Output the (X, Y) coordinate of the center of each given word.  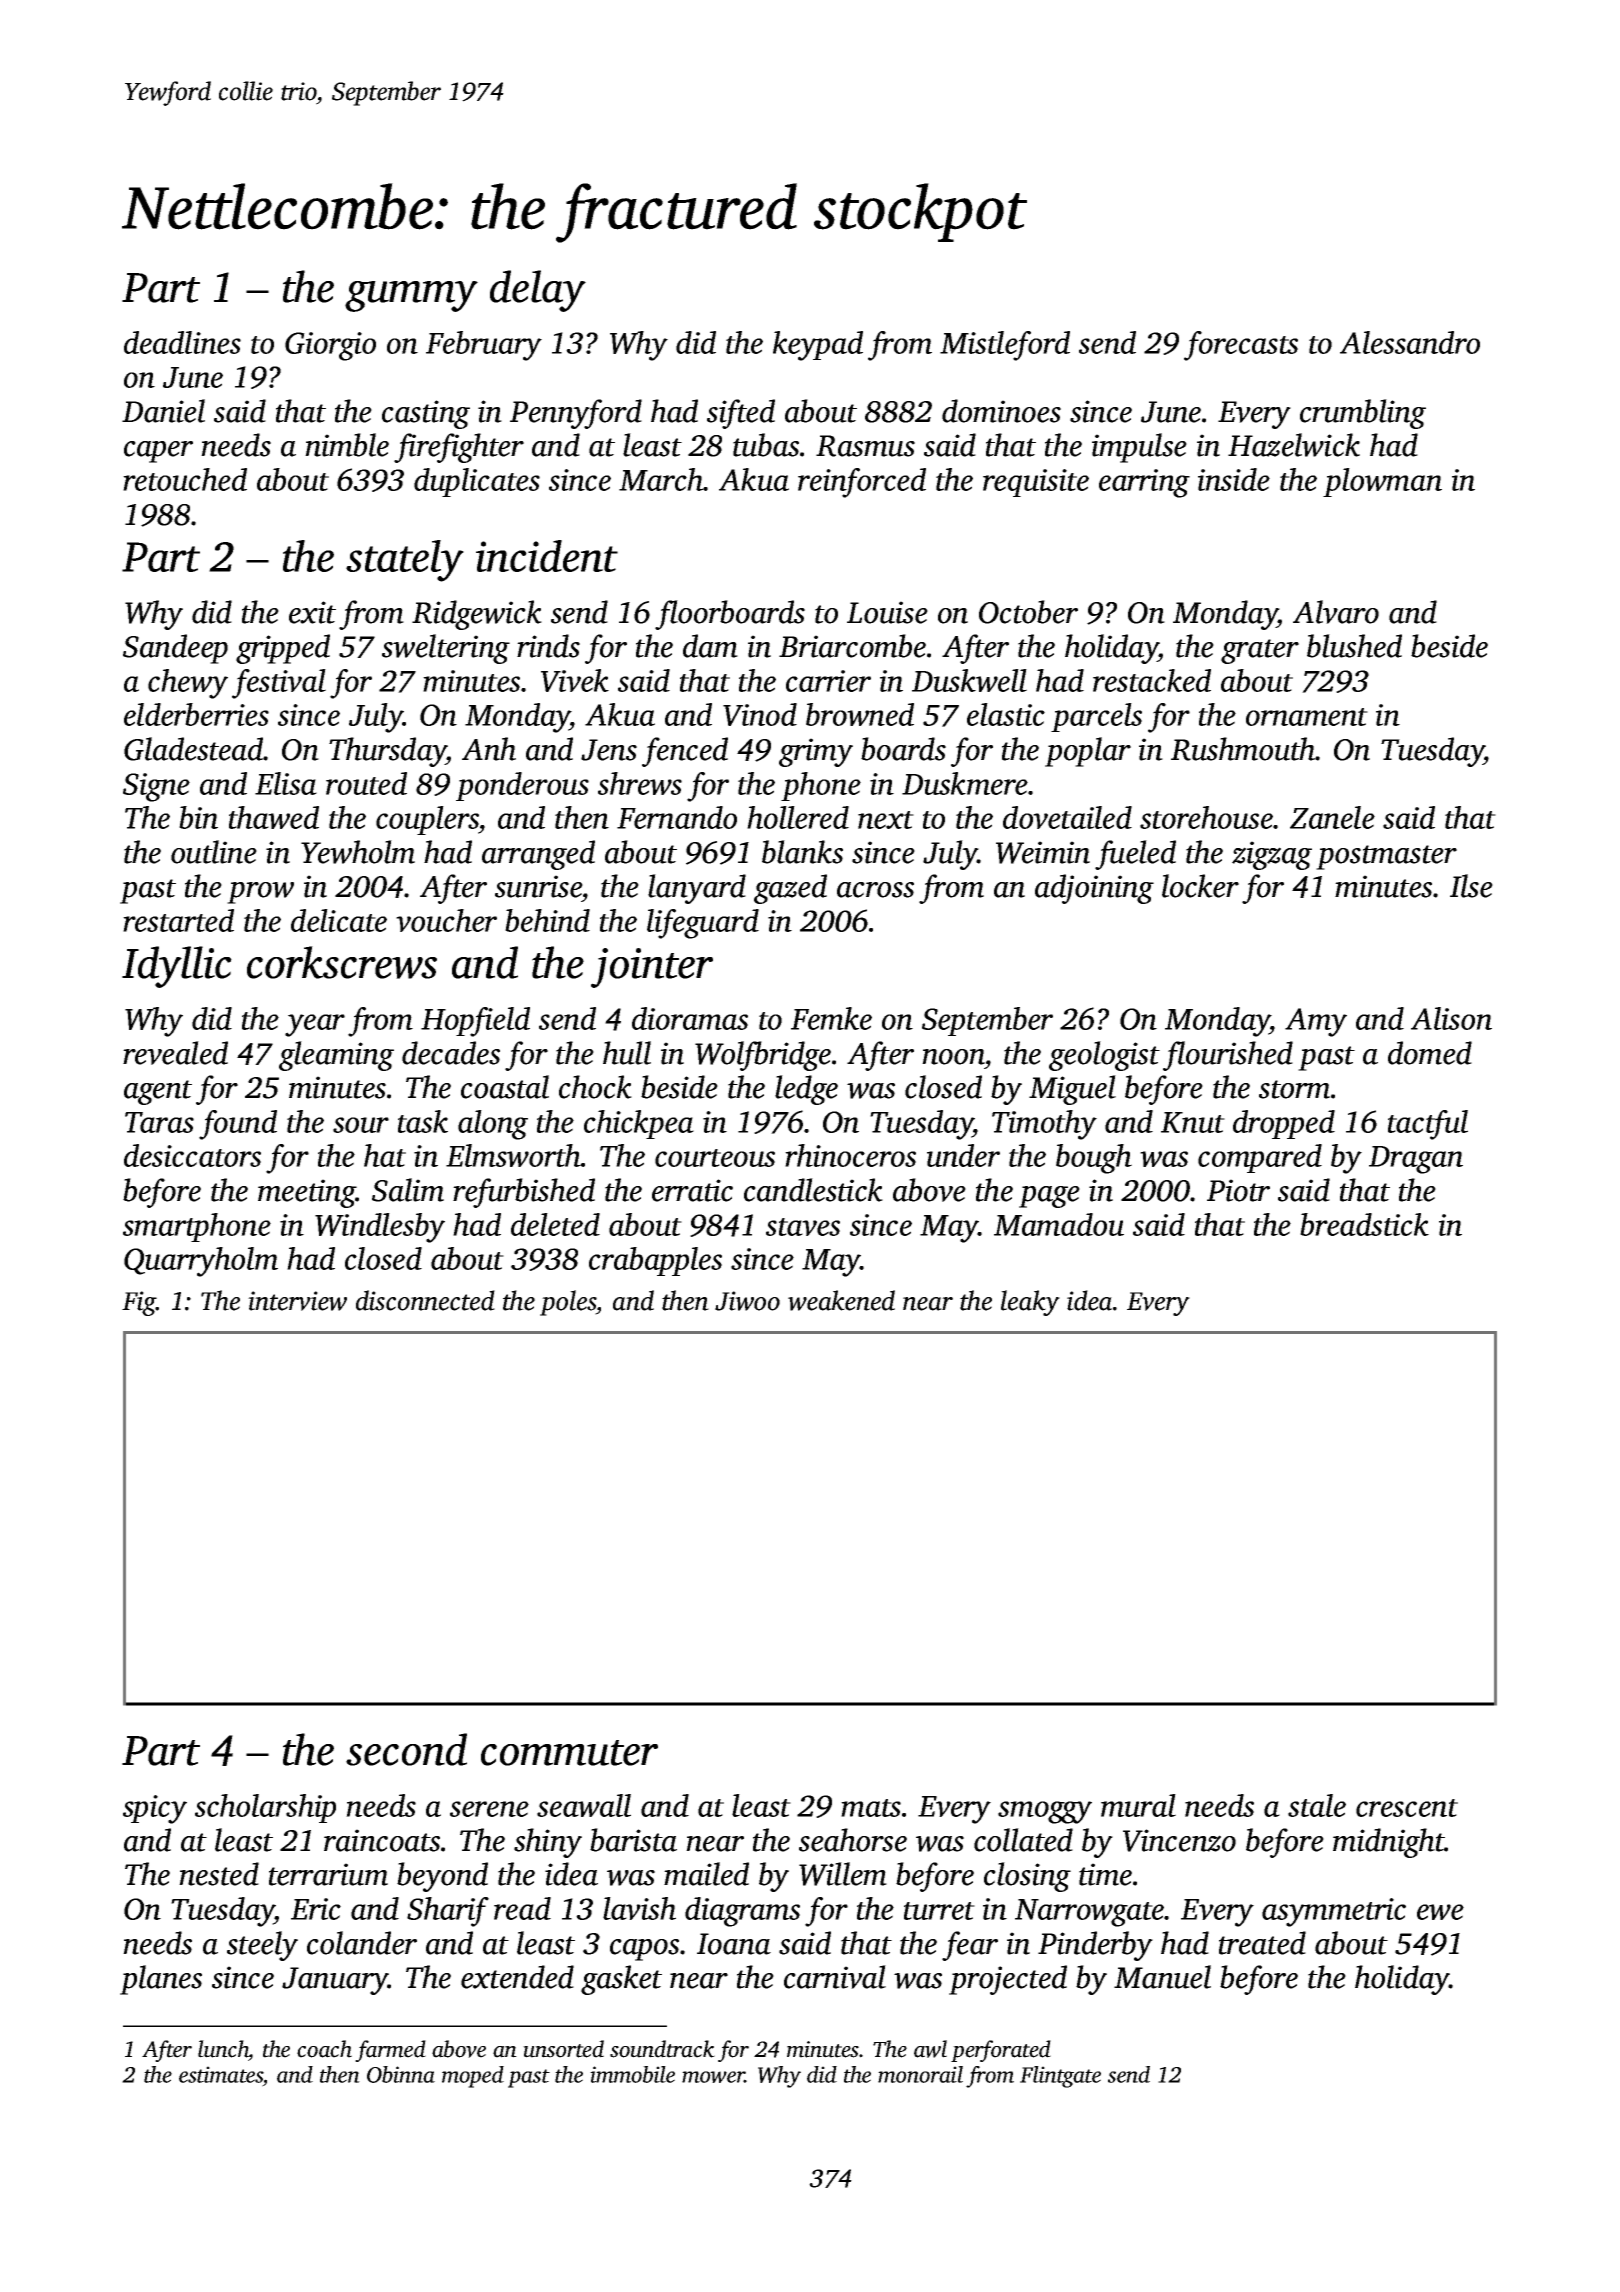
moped (473, 2077)
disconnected (425, 1300)
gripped (283, 649)
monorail (920, 2074)
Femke (831, 1018)
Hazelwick (1294, 445)
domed (1430, 1053)
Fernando (677, 817)
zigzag (1272, 855)
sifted (741, 414)
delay (538, 291)
